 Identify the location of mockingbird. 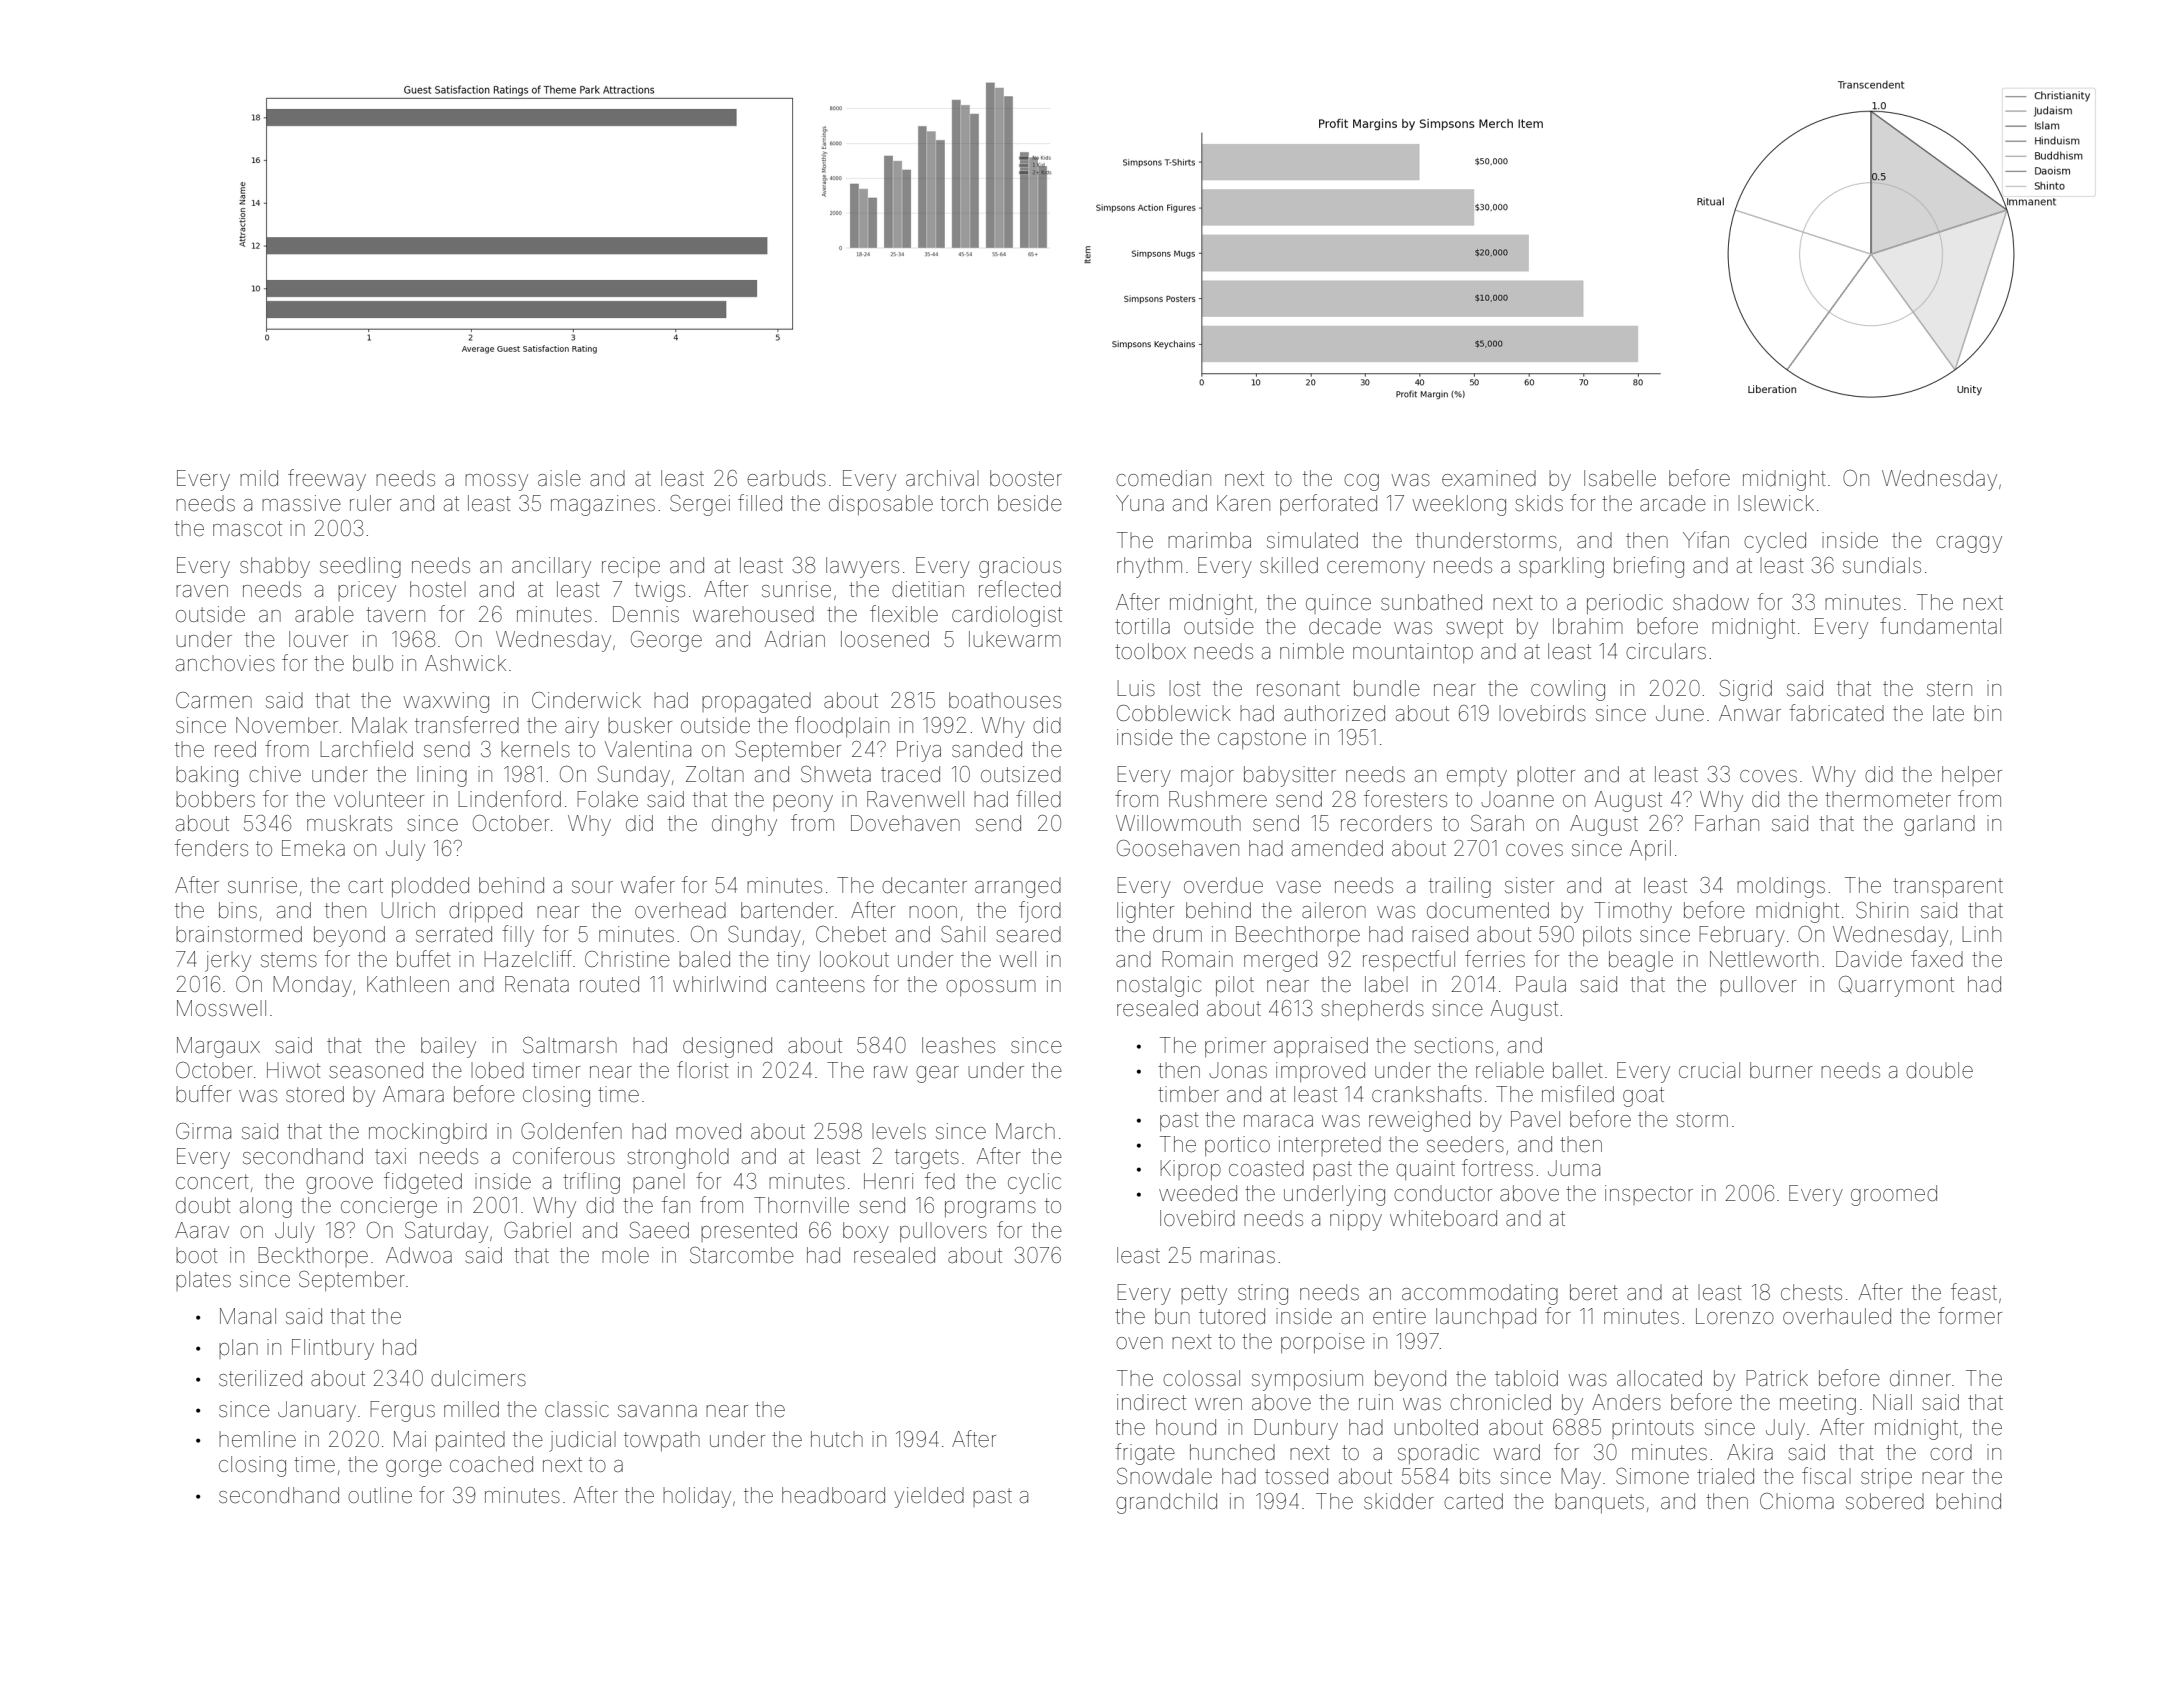
(428, 1133).
